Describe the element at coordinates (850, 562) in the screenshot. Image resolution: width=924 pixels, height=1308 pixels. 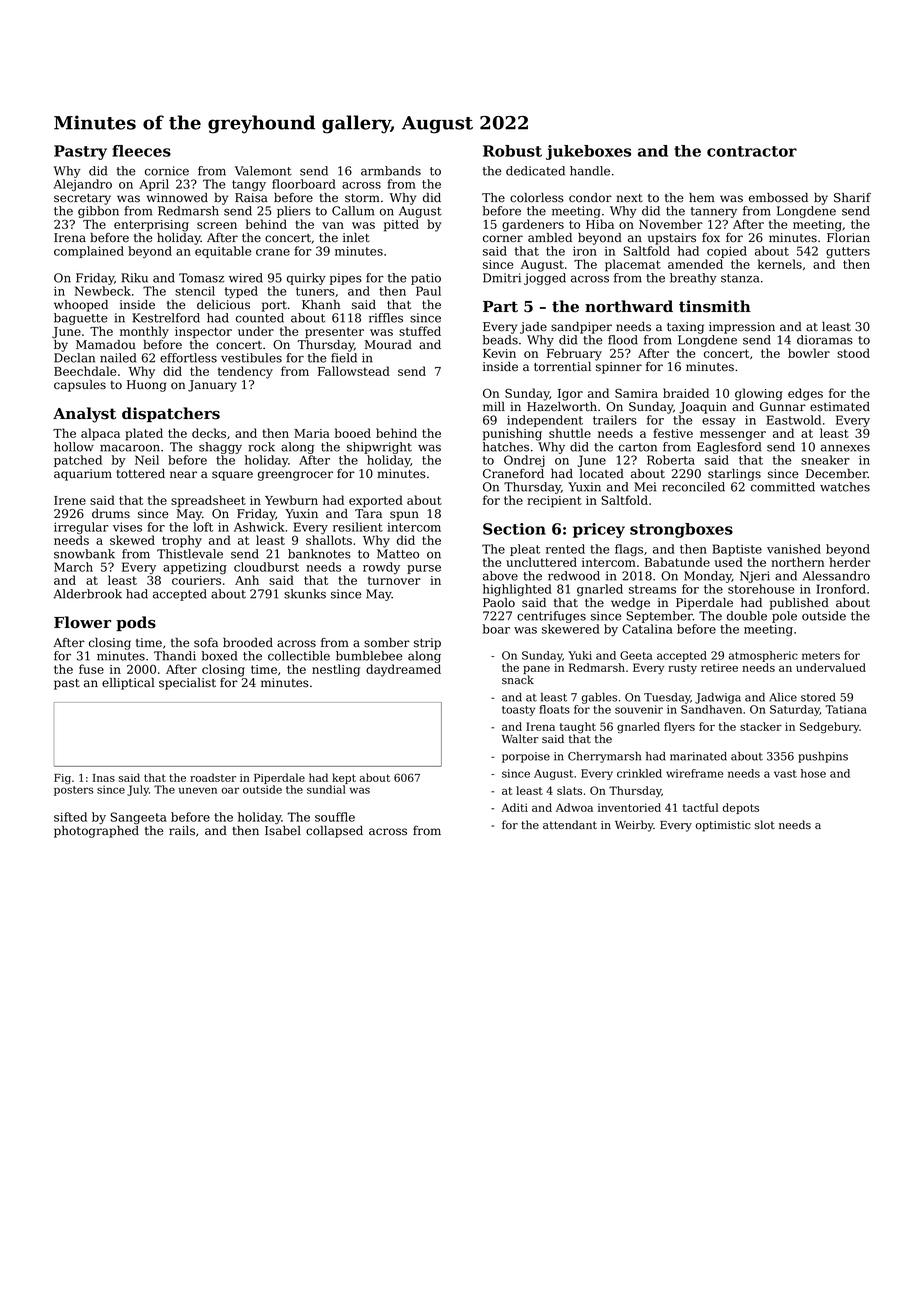
I see `herder` at that location.
